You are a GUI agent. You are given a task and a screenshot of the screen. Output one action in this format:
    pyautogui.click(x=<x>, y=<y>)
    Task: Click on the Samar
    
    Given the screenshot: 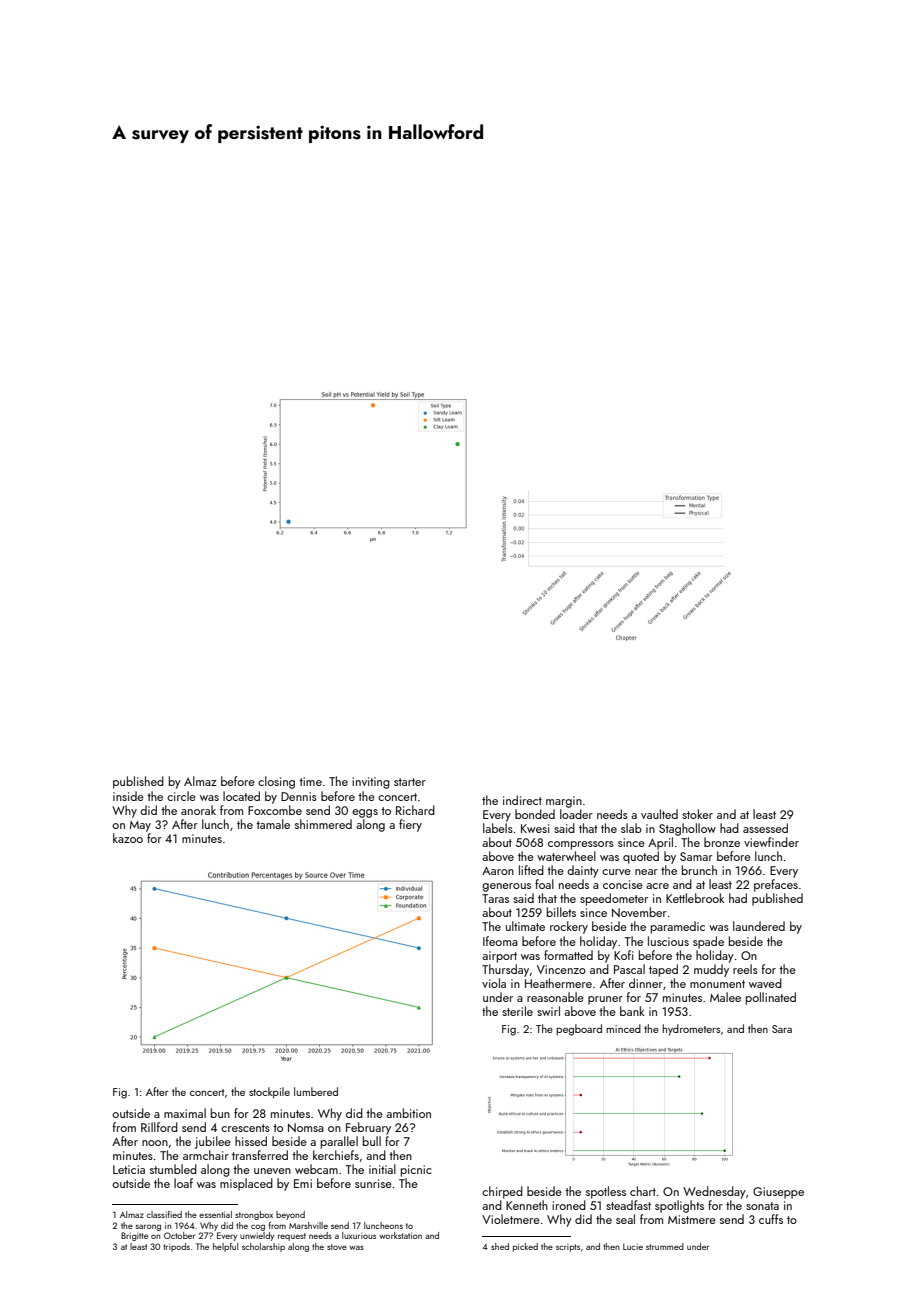 What is the action you would take?
    pyautogui.click(x=696, y=856)
